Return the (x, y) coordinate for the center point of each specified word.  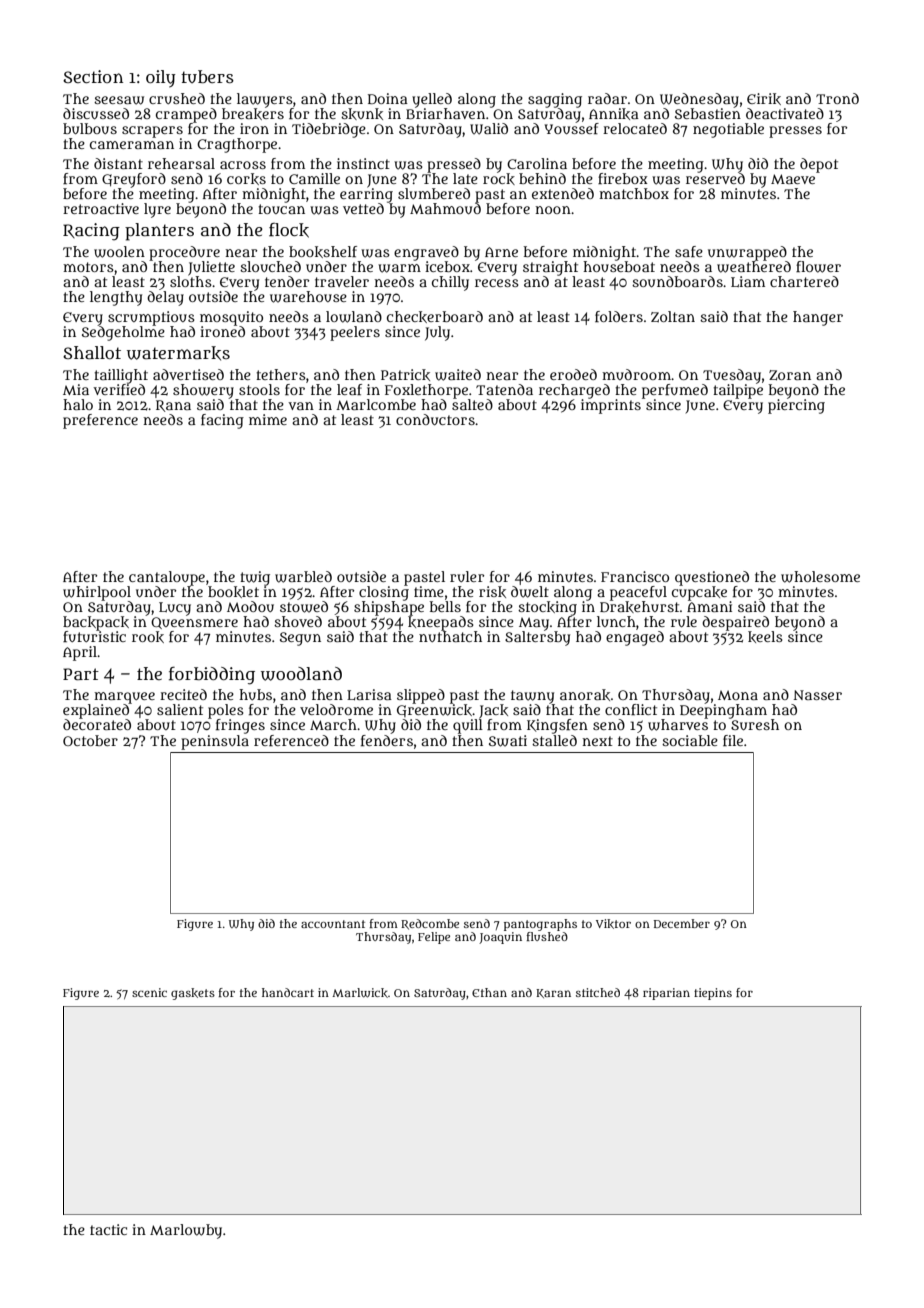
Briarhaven (445, 113)
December (682, 923)
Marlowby (186, 1231)
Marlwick (360, 993)
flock (289, 230)
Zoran (790, 375)
